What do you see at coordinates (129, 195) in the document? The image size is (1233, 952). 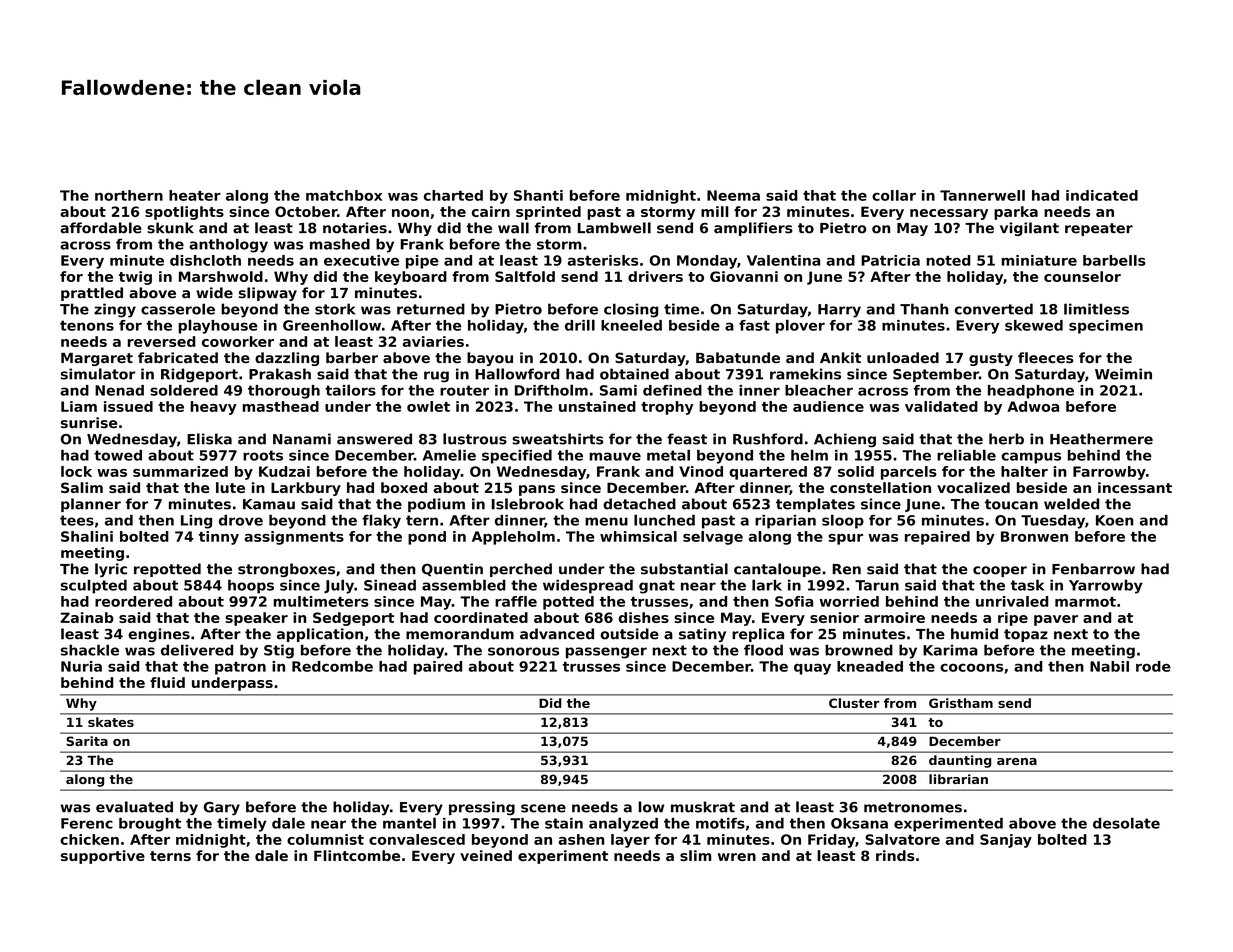 I see `northern` at bounding box center [129, 195].
